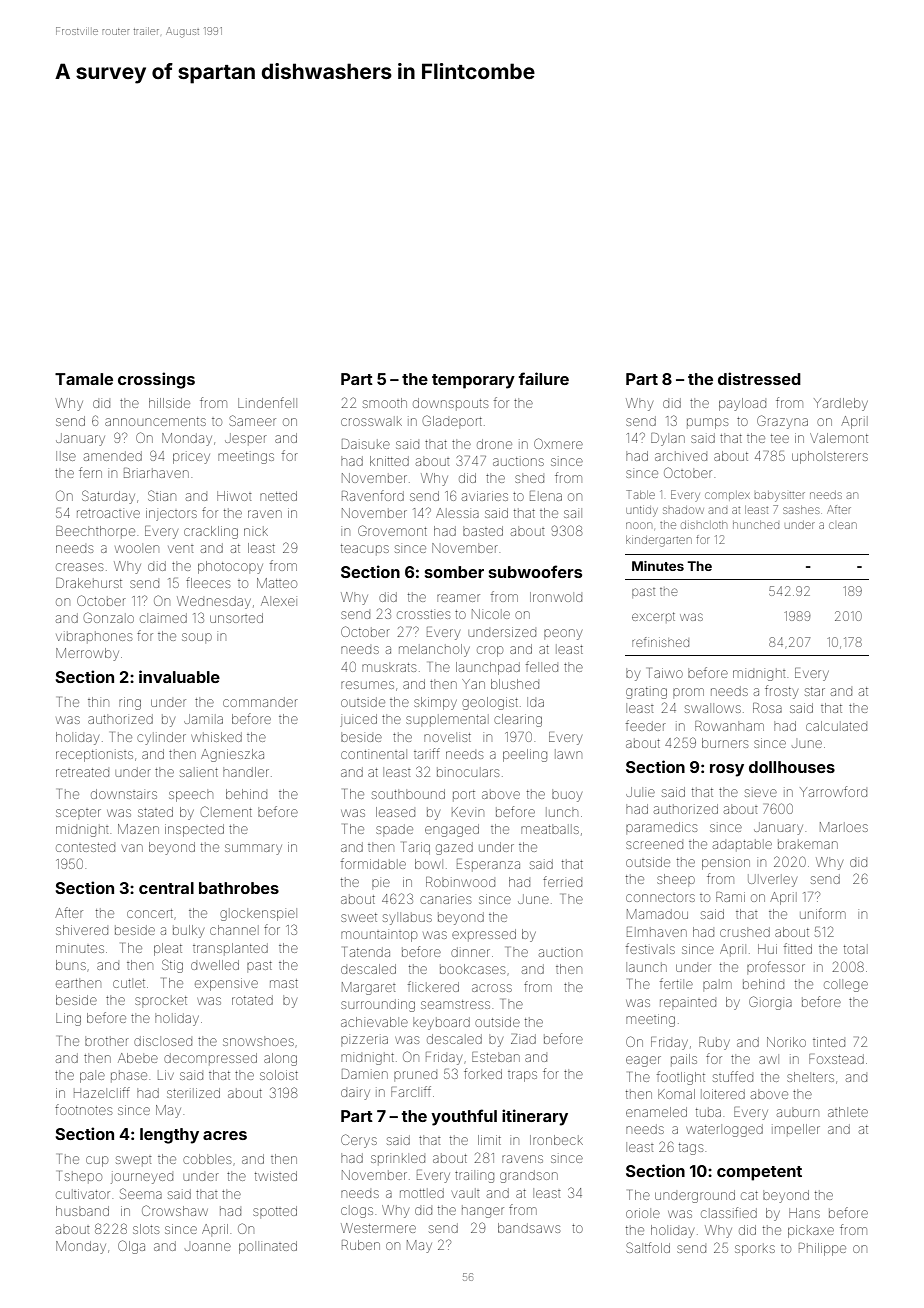 This image has width=924, height=1308. Describe the element at coordinates (433, 986) in the image. I see `flickered` at that location.
